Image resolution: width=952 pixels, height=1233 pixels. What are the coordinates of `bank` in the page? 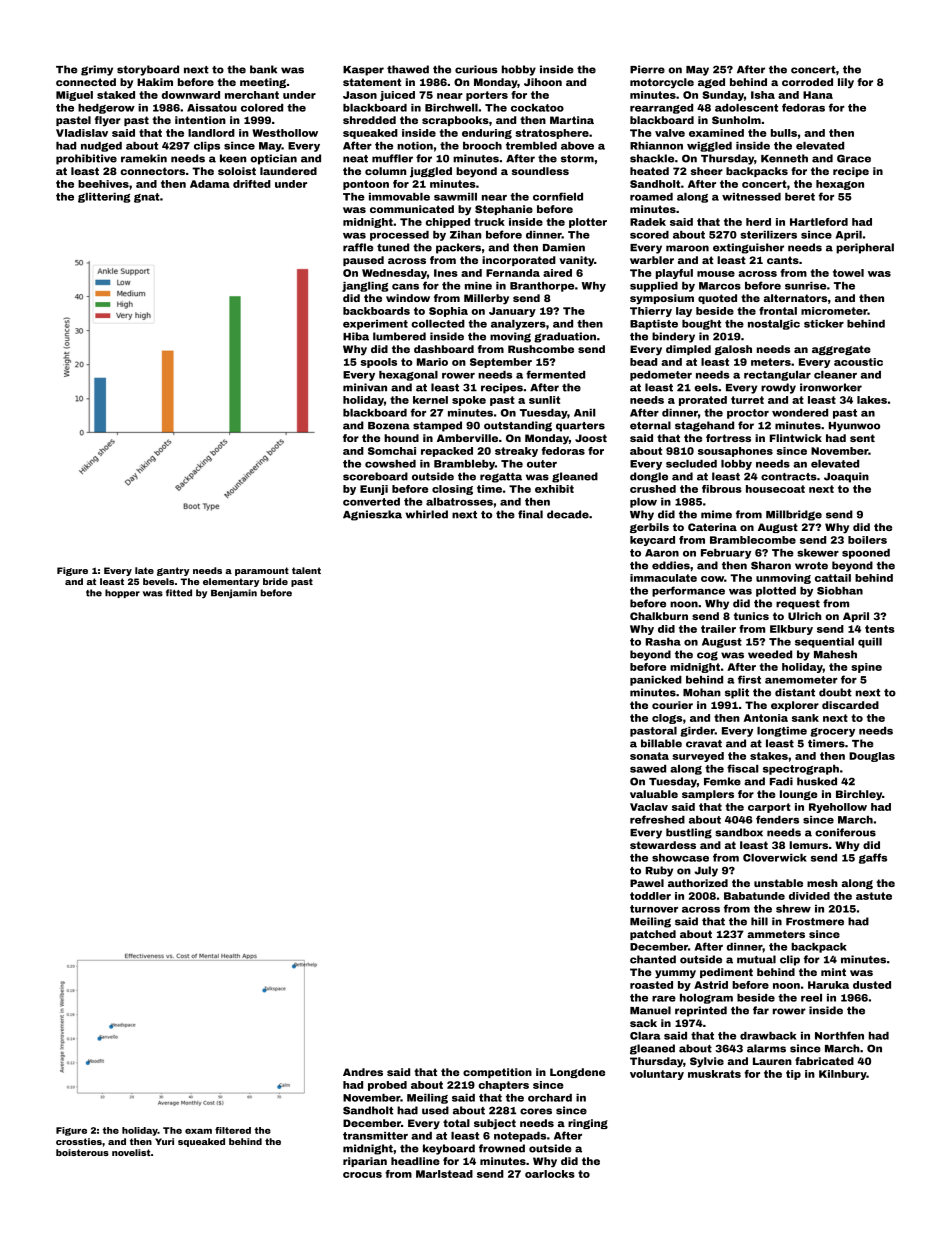 It's located at (263, 69).
